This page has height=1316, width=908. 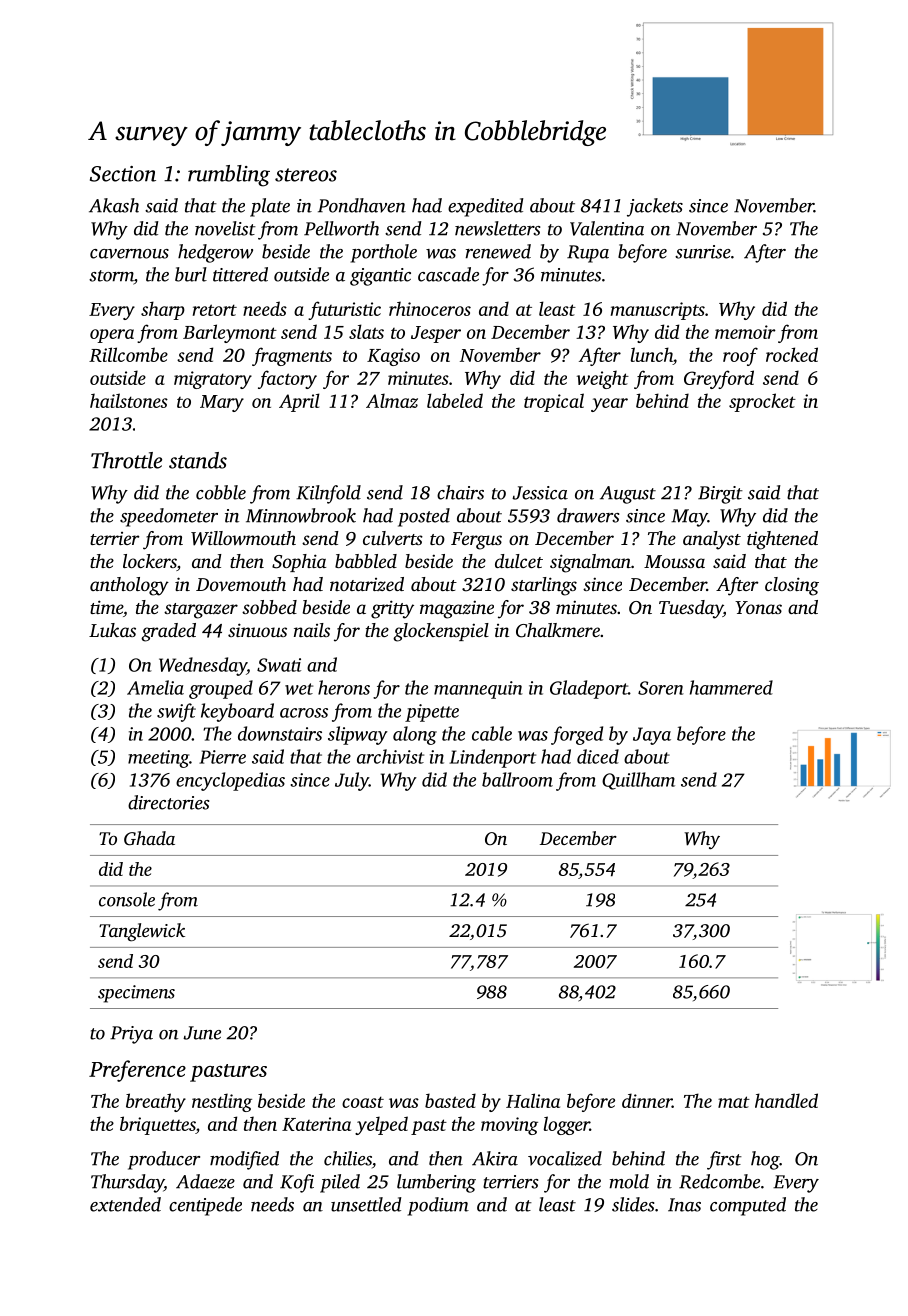 What do you see at coordinates (297, 1183) in the page?
I see `Kofi` at bounding box center [297, 1183].
